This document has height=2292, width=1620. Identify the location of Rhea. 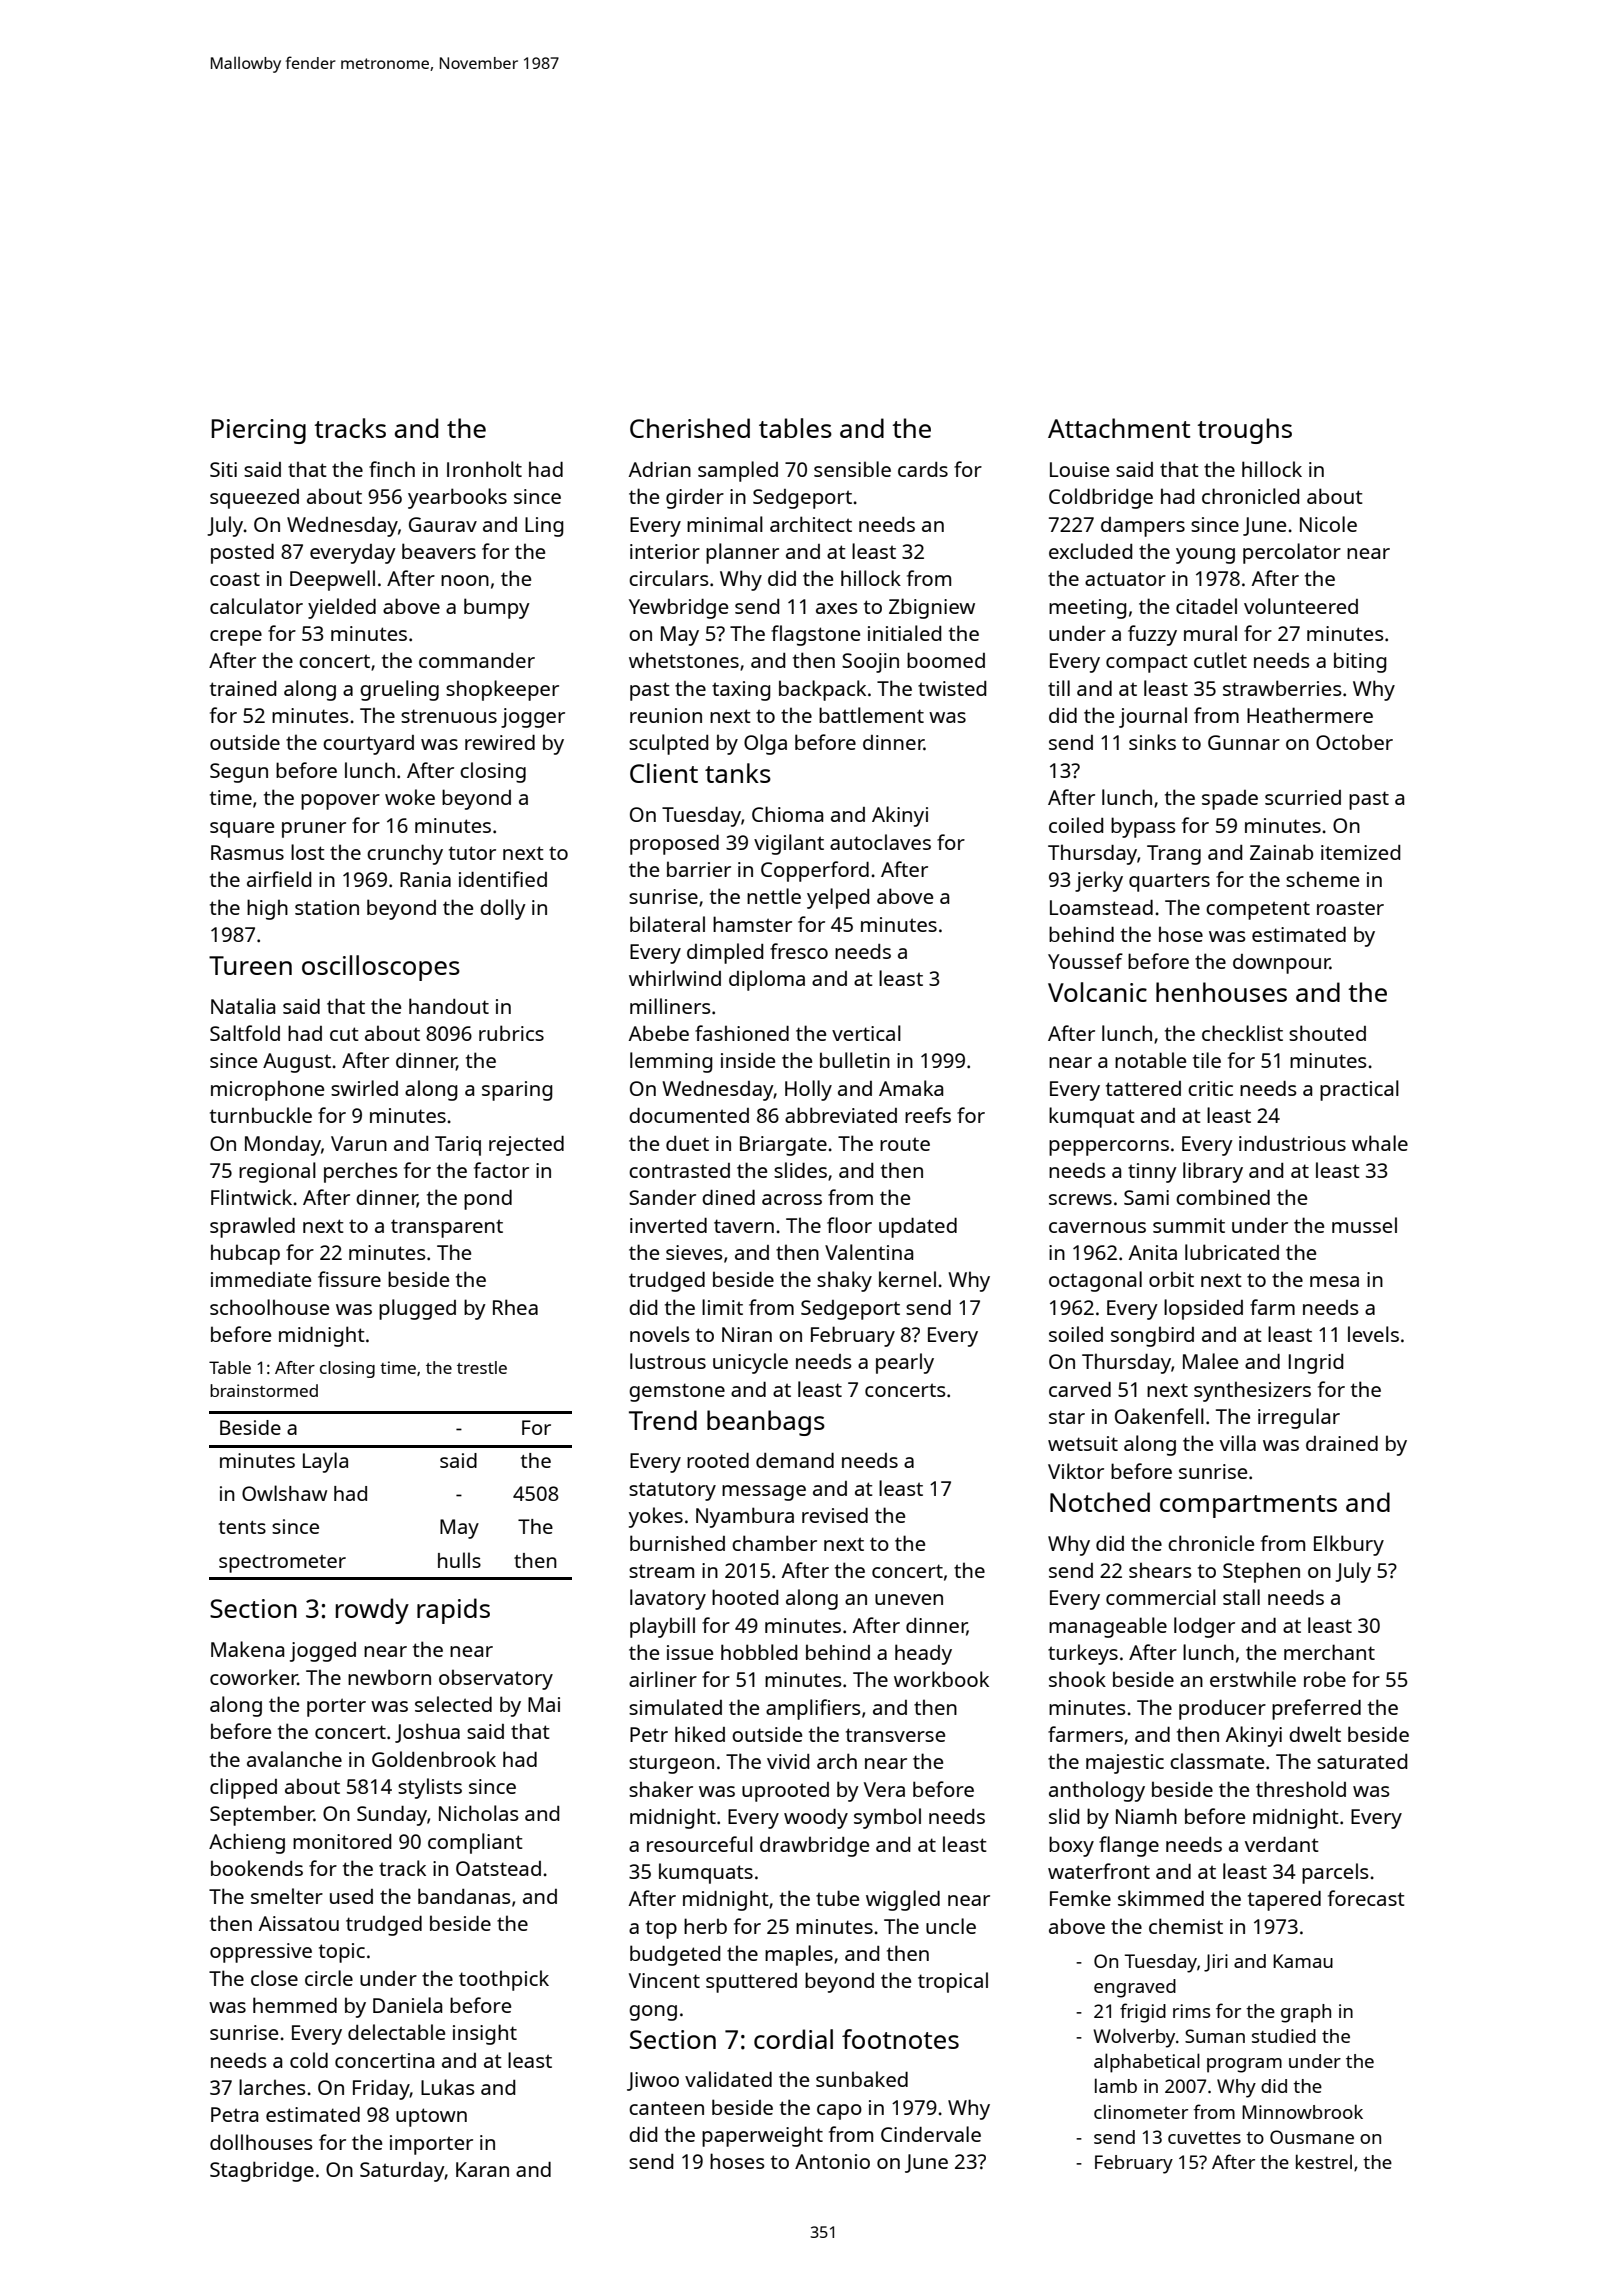
(515, 1307).
